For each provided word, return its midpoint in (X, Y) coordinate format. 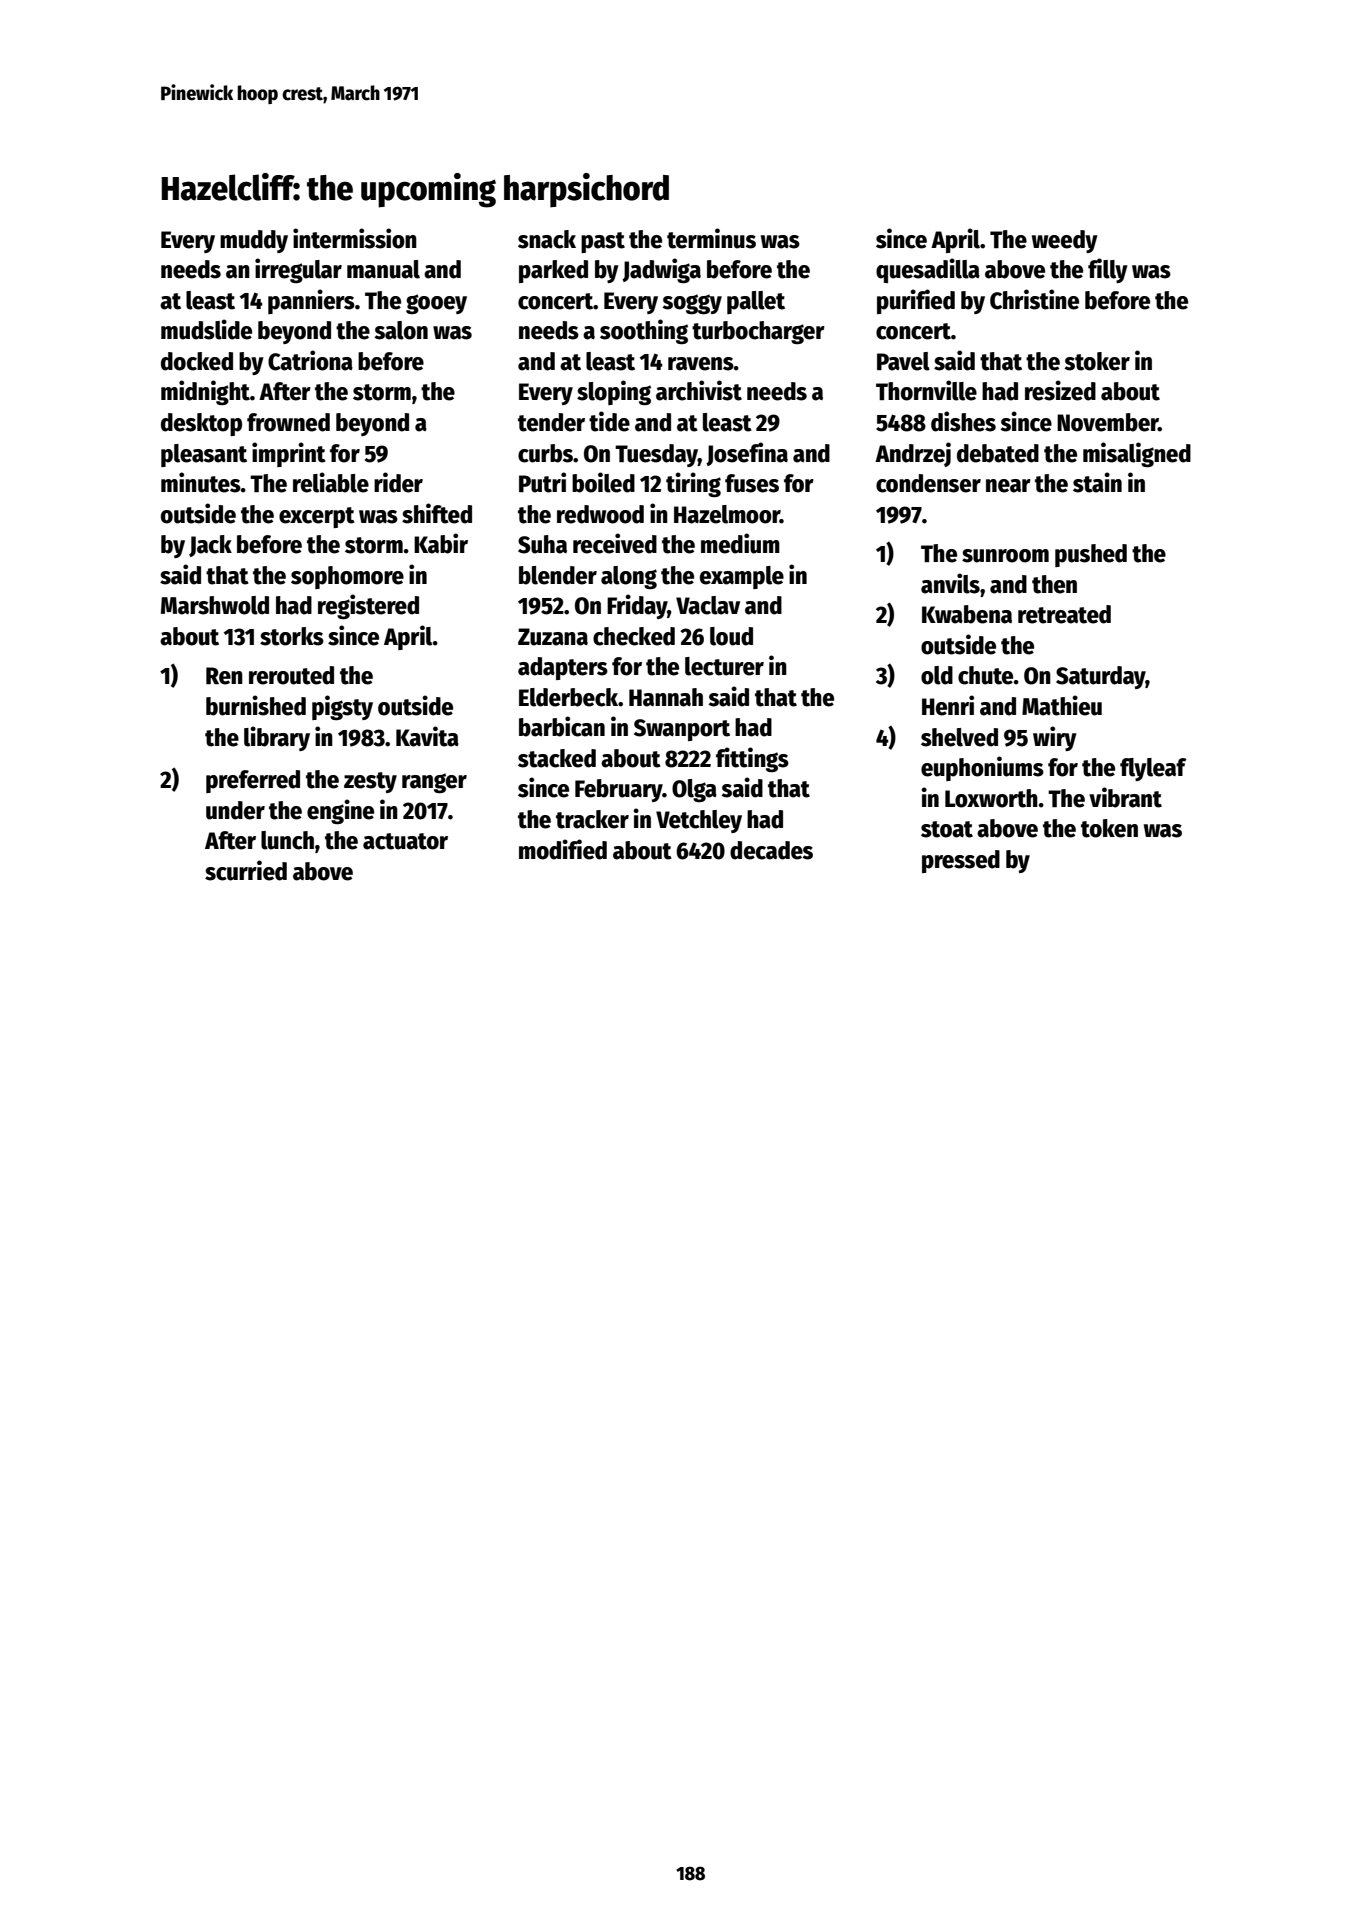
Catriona (310, 360)
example (742, 577)
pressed (961, 861)
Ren (224, 676)
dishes (963, 421)
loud (731, 636)
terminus (711, 238)
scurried (246, 870)
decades (771, 850)
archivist (699, 390)
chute (985, 675)
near (1008, 486)
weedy (1065, 241)
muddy (254, 241)
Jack (210, 546)
